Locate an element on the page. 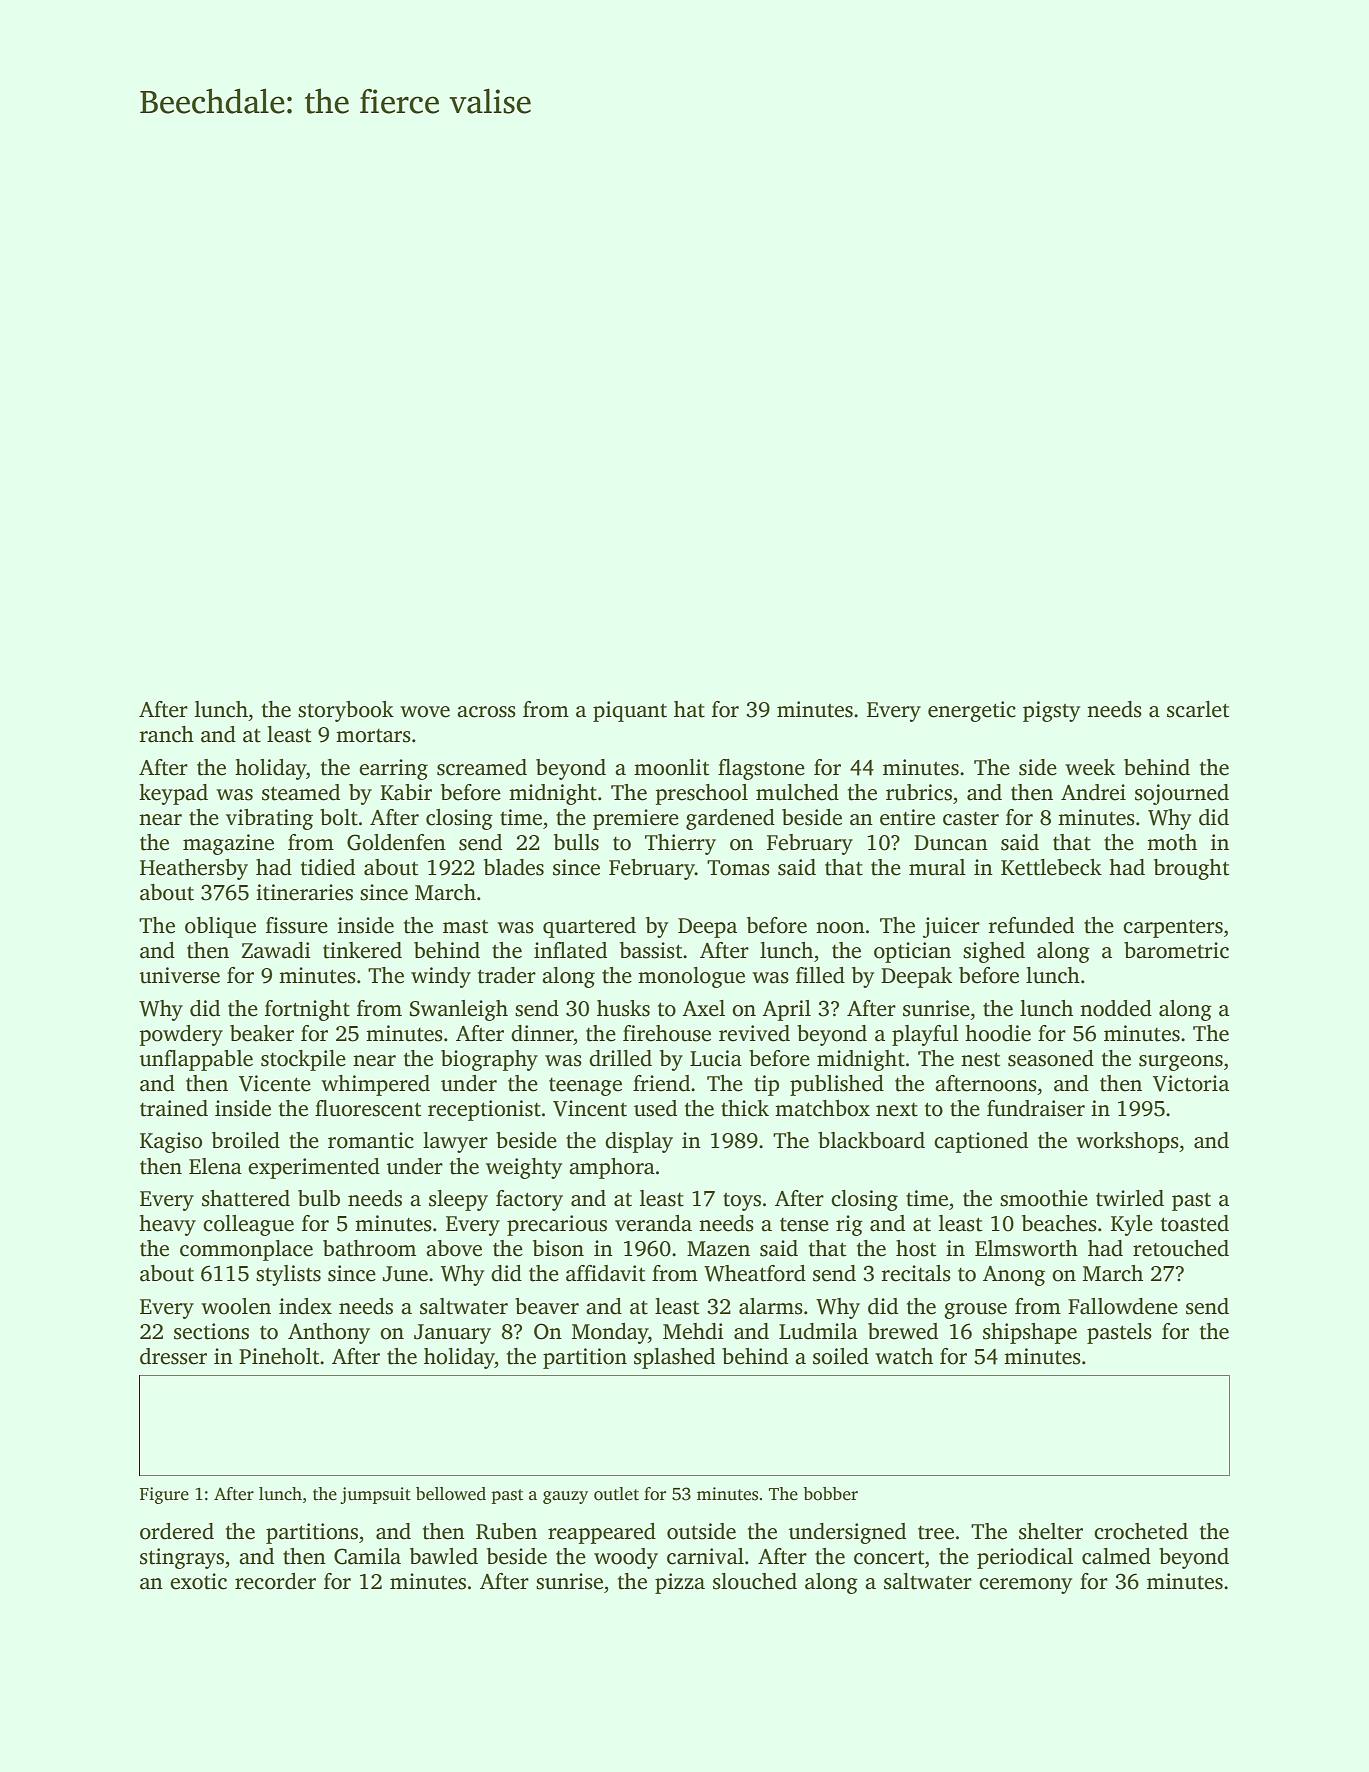 This document has height=1772, width=1369. dresser is located at coordinates (173, 1356).
